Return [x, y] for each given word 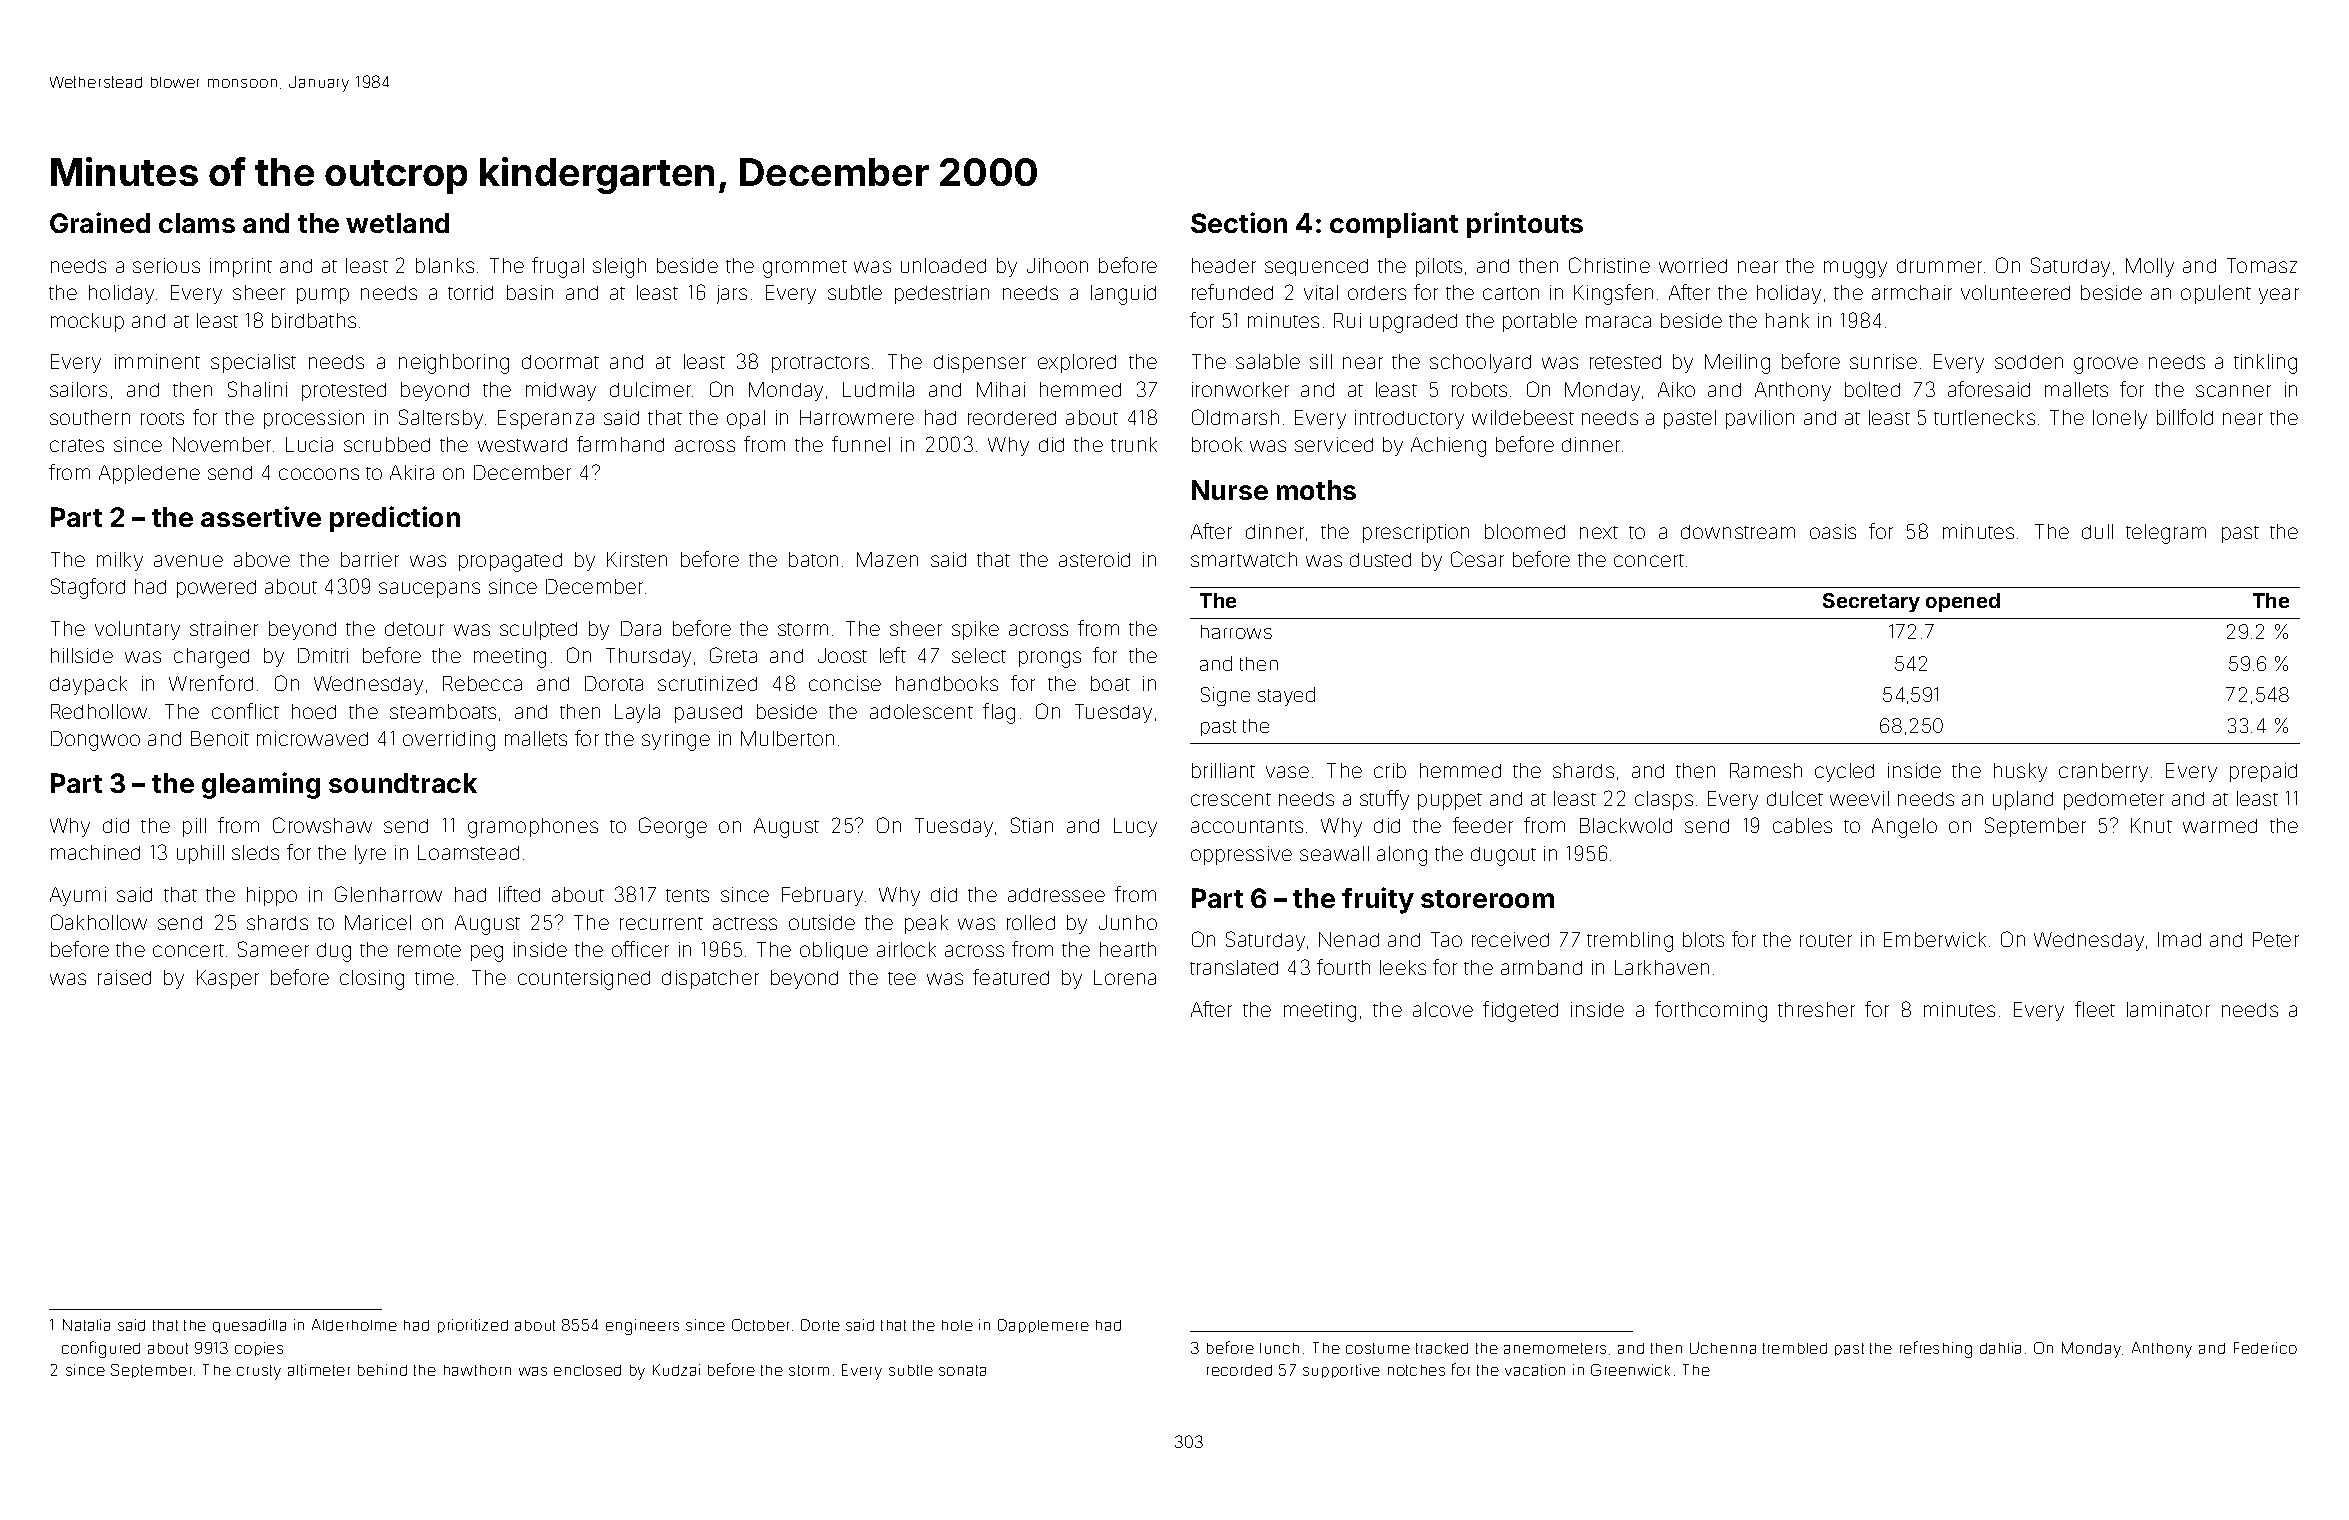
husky [2020, 772]
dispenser [980, 363]
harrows [1236, 632]
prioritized [473, 1326]
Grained [100, 222]
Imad [2179, 939]
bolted [1872, 389]
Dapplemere [1043, 1326]
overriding [449, 741]
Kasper [228, 979]
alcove [1443, 1009]
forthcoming [1711, 1011]
